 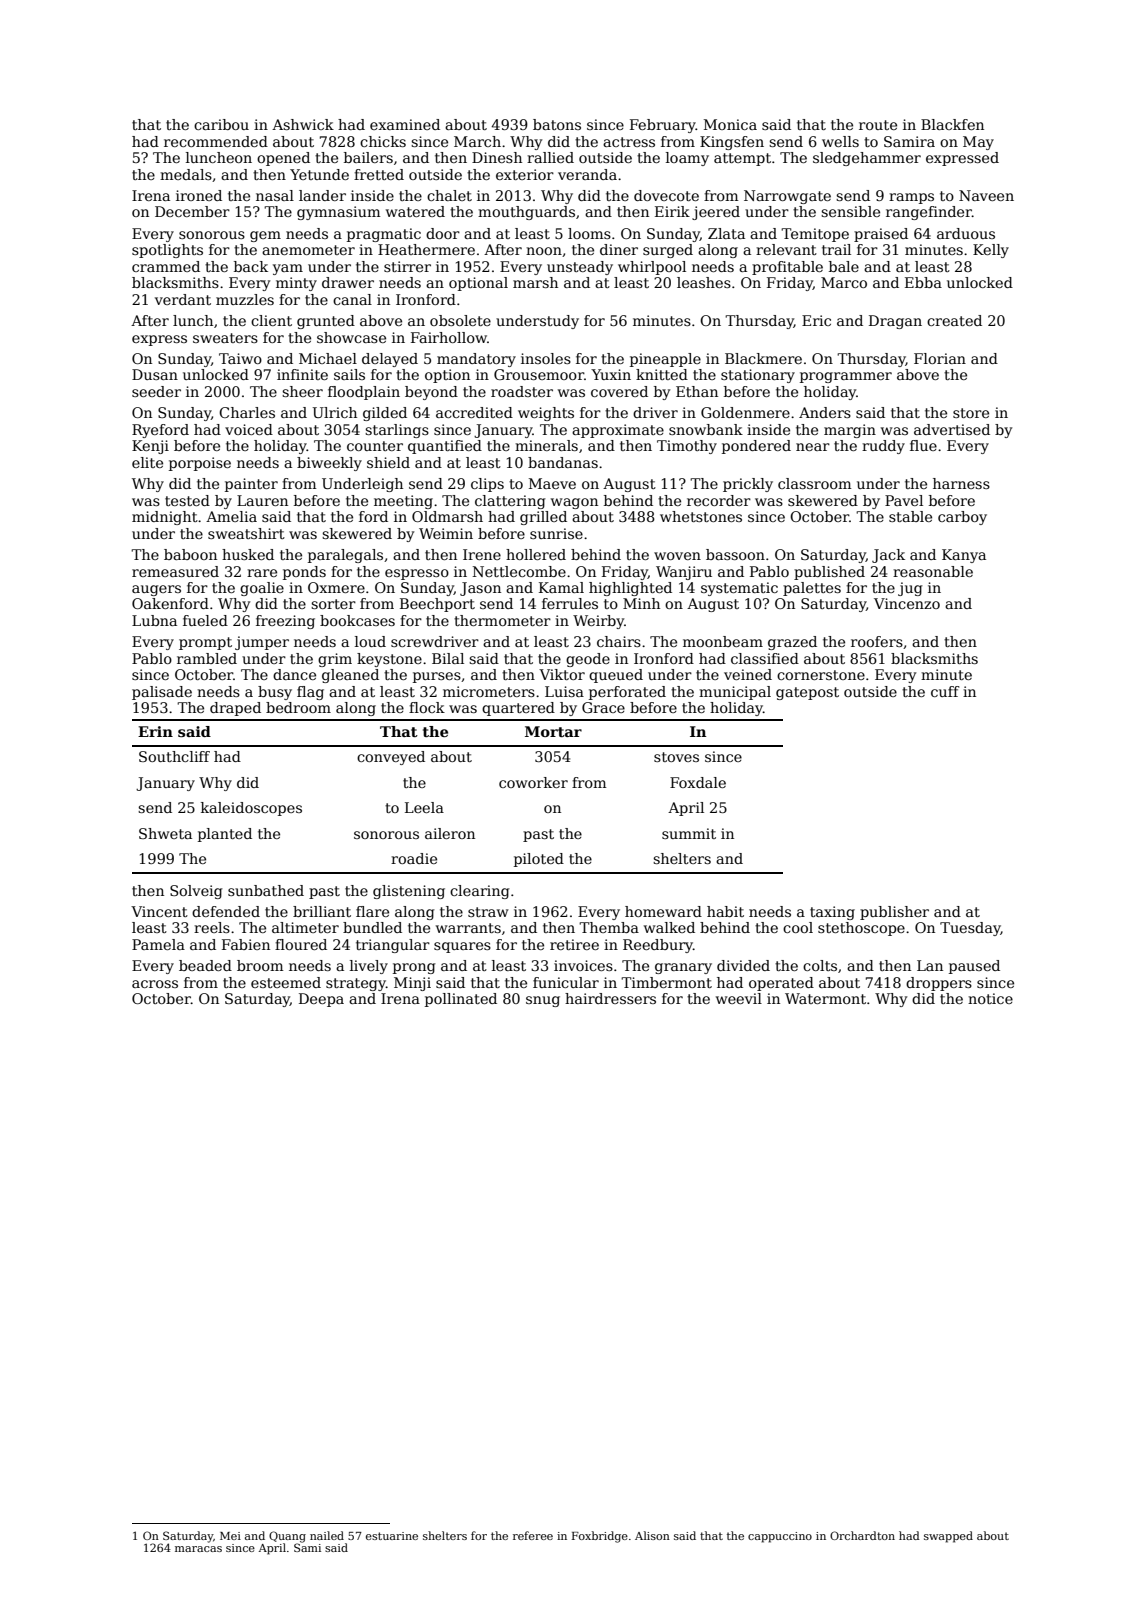 What do you see at coordinates (175, 571) in the screenshot?
I see `remeasured` at bounding box center [175, 571].
